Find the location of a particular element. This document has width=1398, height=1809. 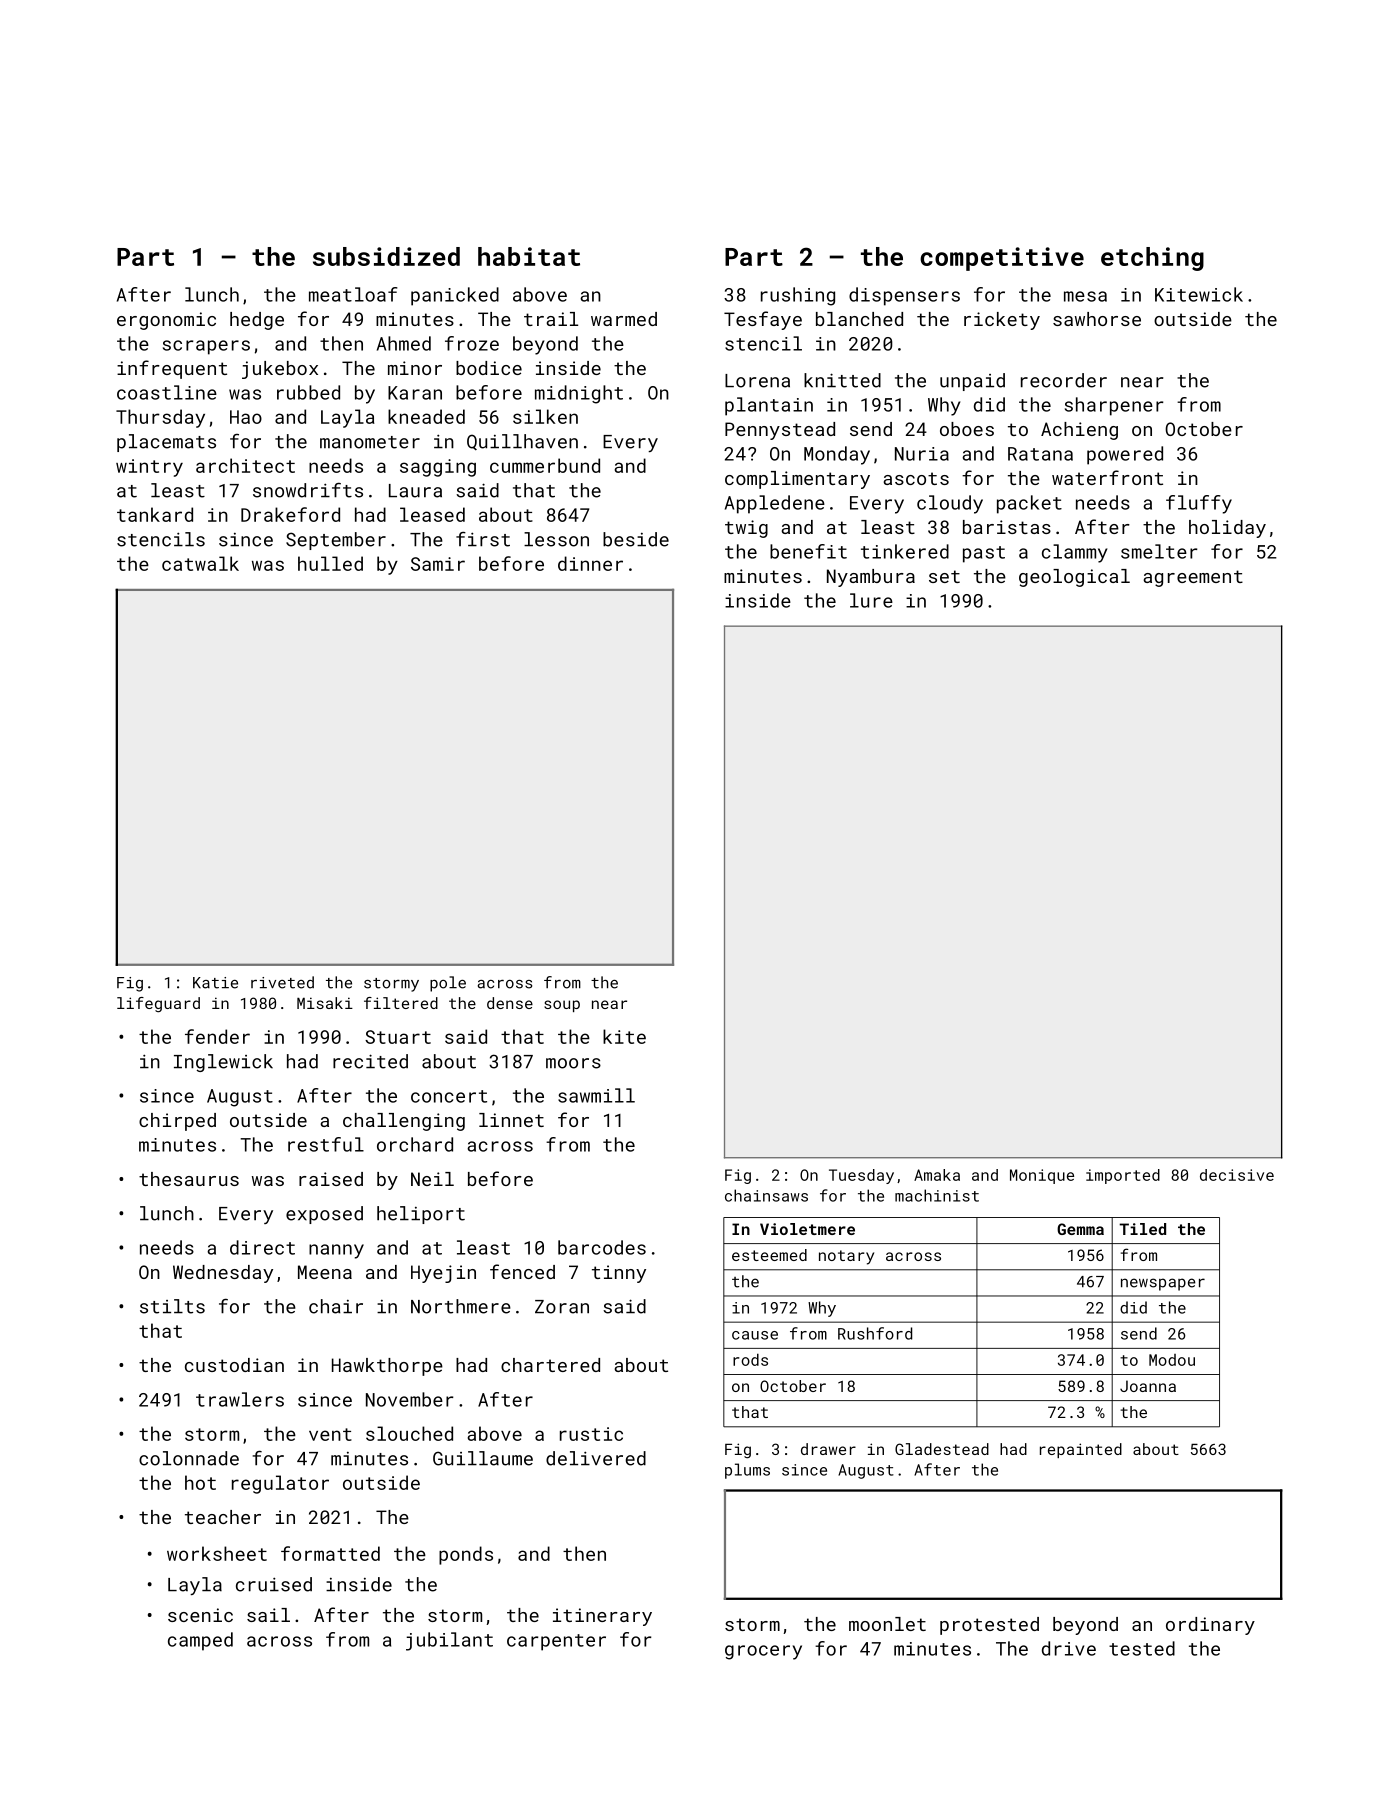

worksheet is located at coordinates (217, 1553).
